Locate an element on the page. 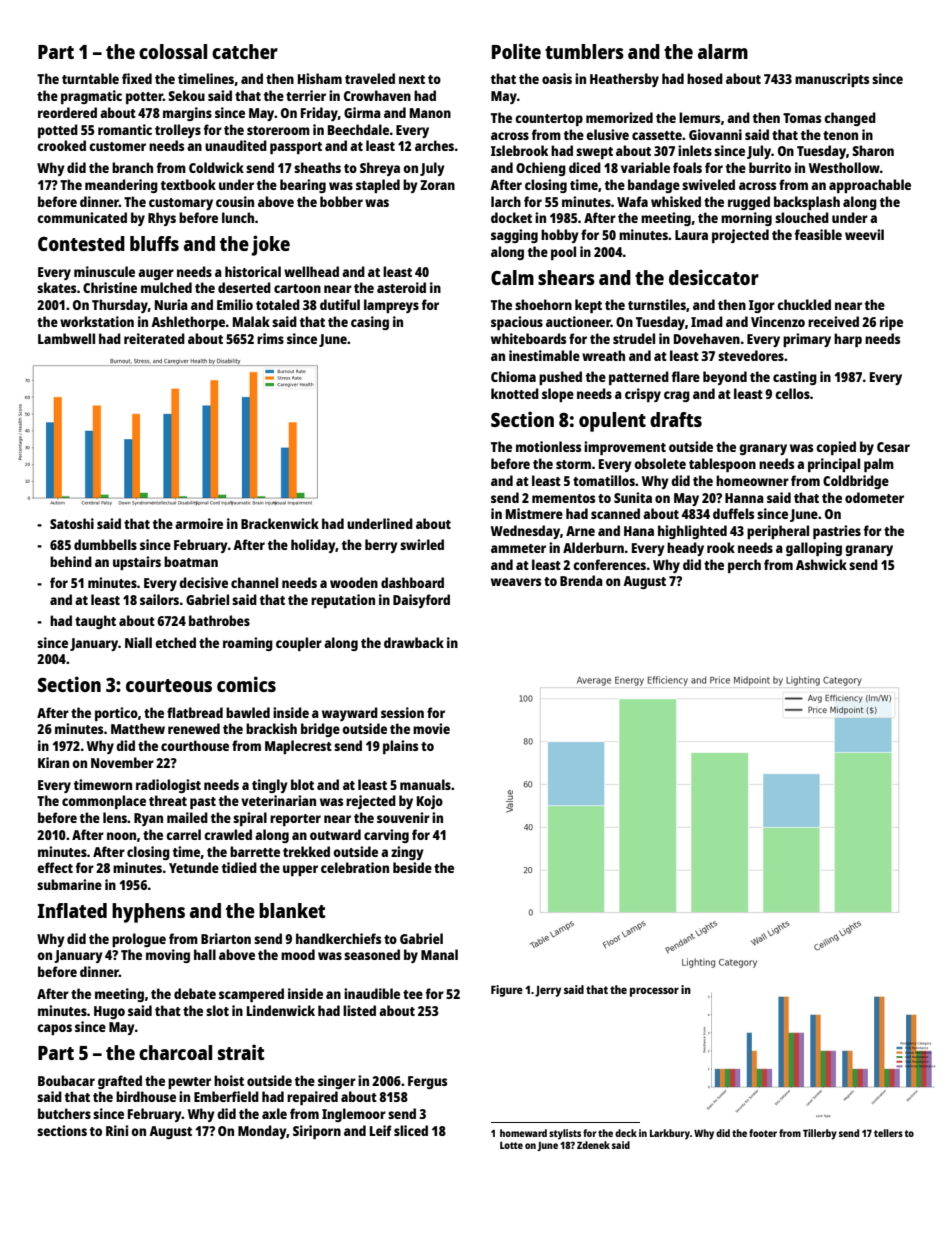 This page has width=952, height=1233. Ashwick is located at coordinates (821, 564).
